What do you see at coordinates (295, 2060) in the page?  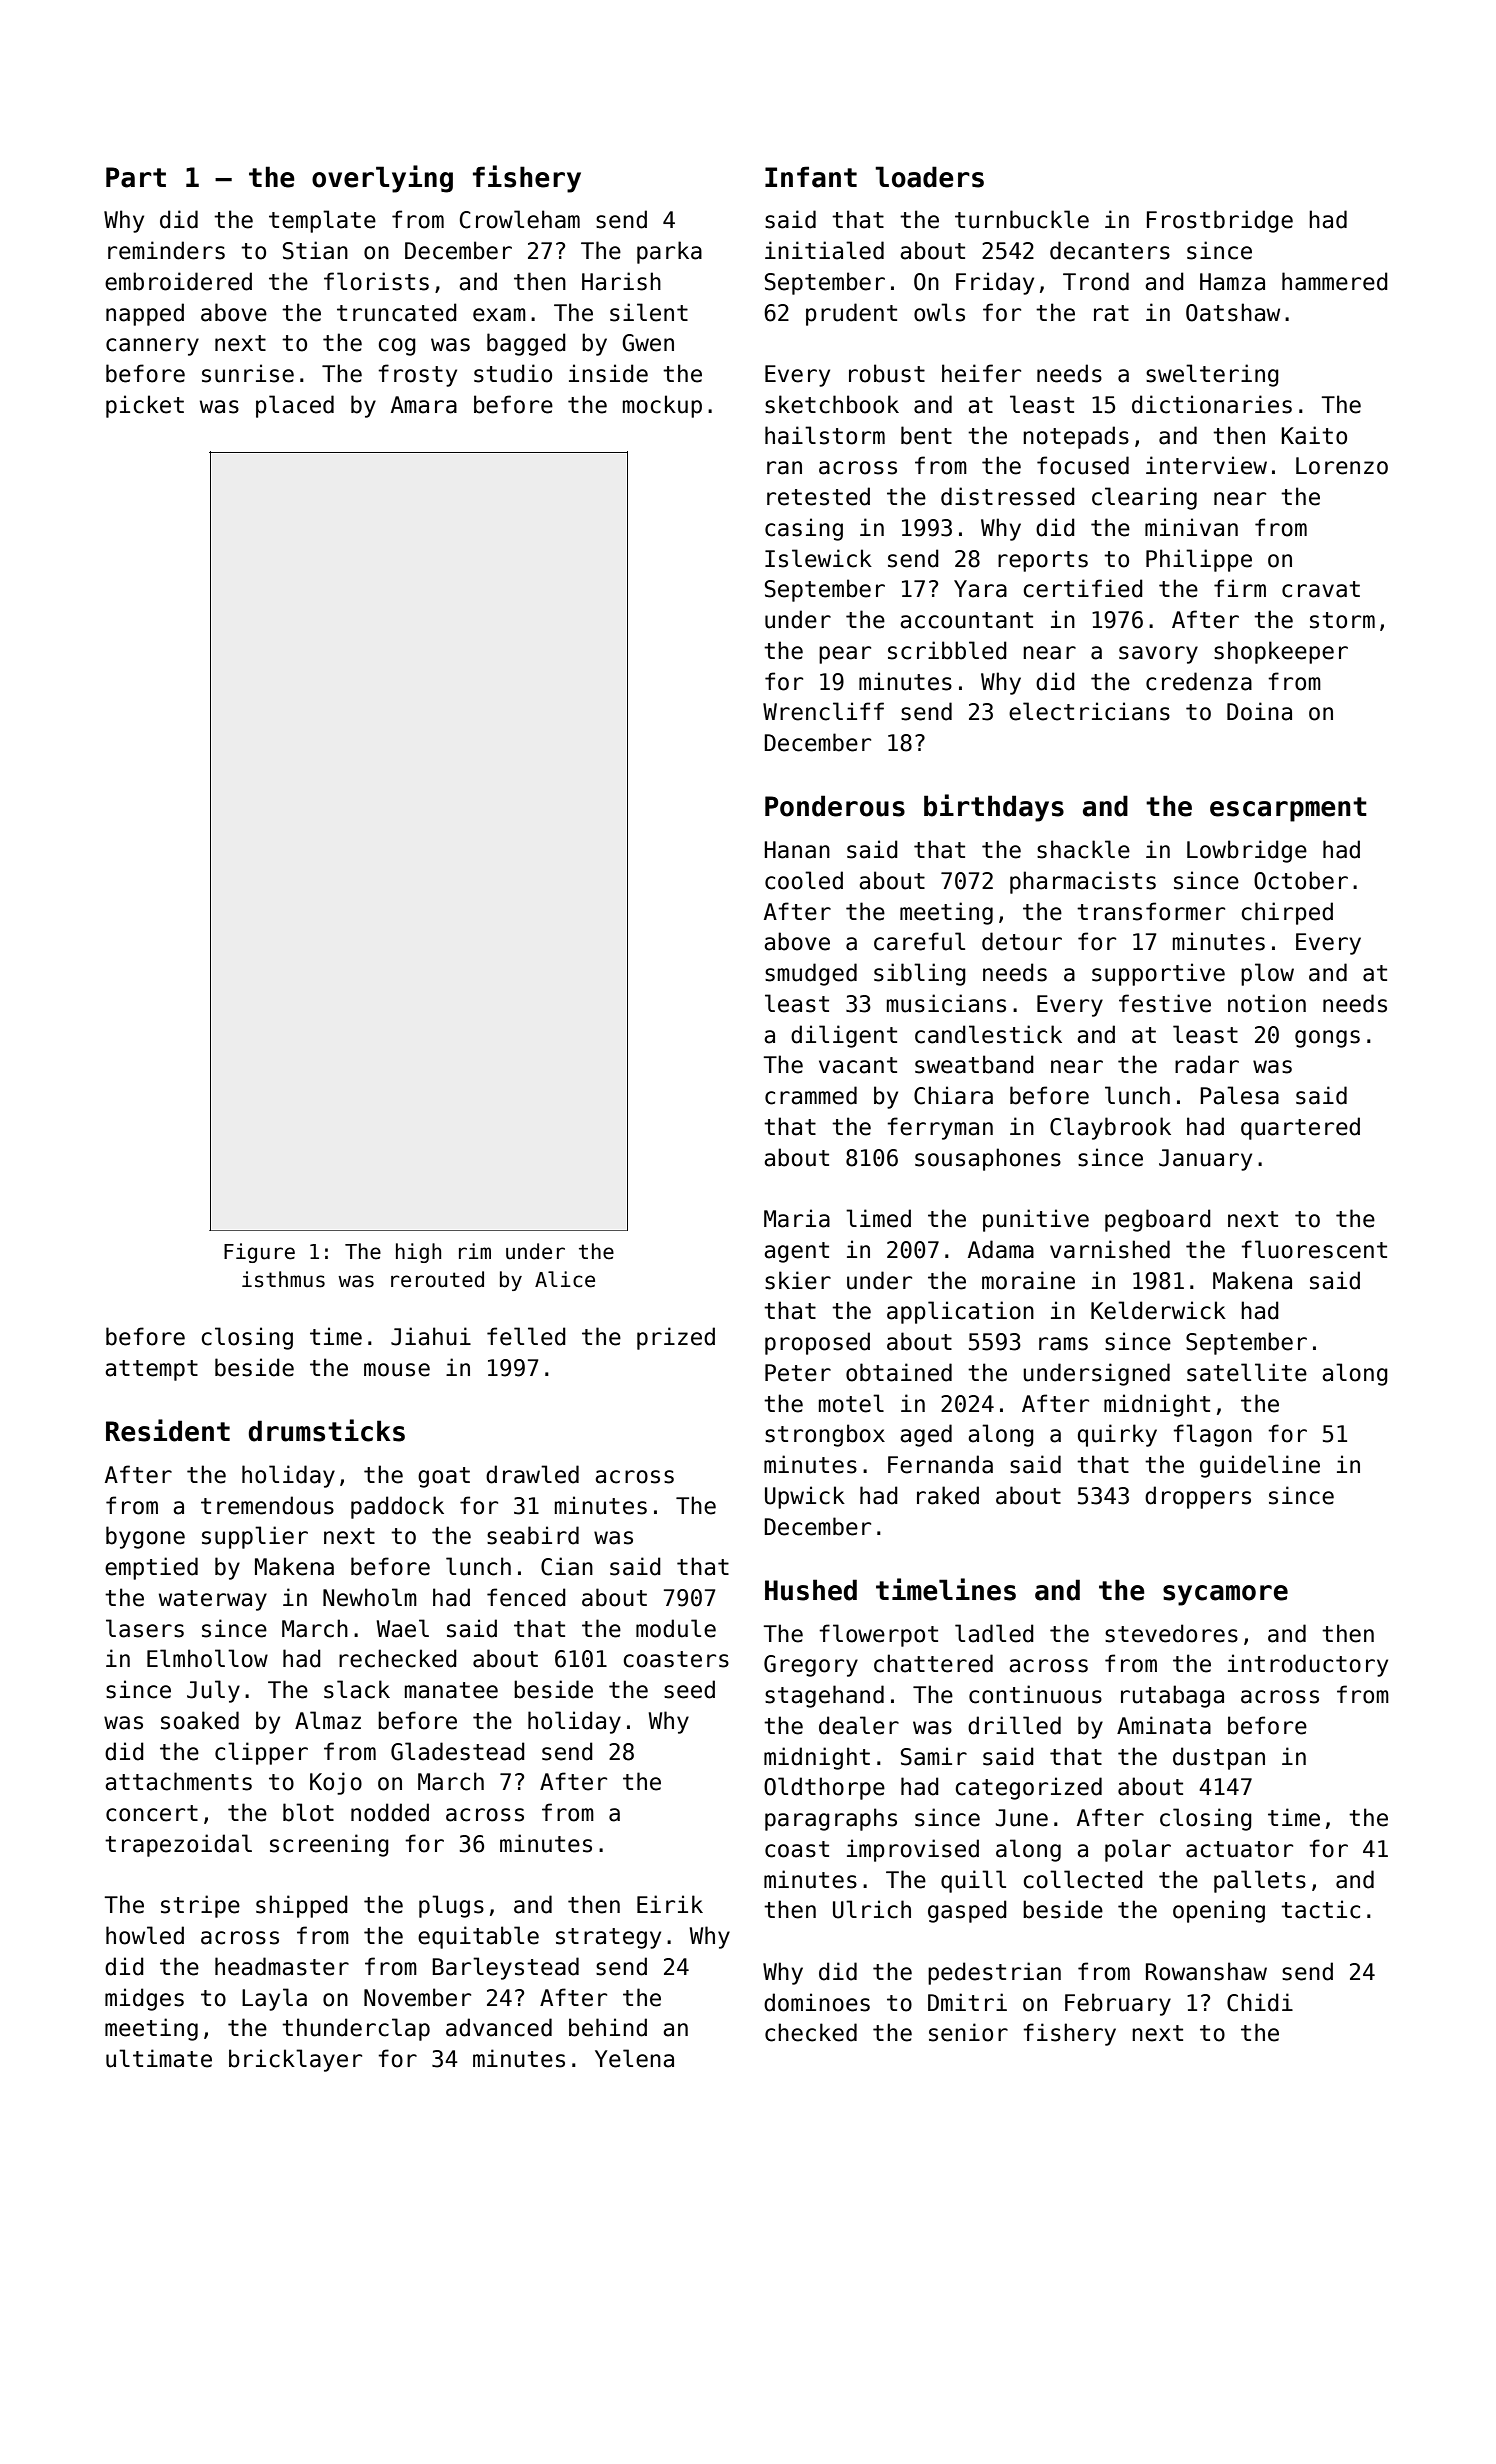 I see `bricklayer` at bounding box center [295, 2060].
